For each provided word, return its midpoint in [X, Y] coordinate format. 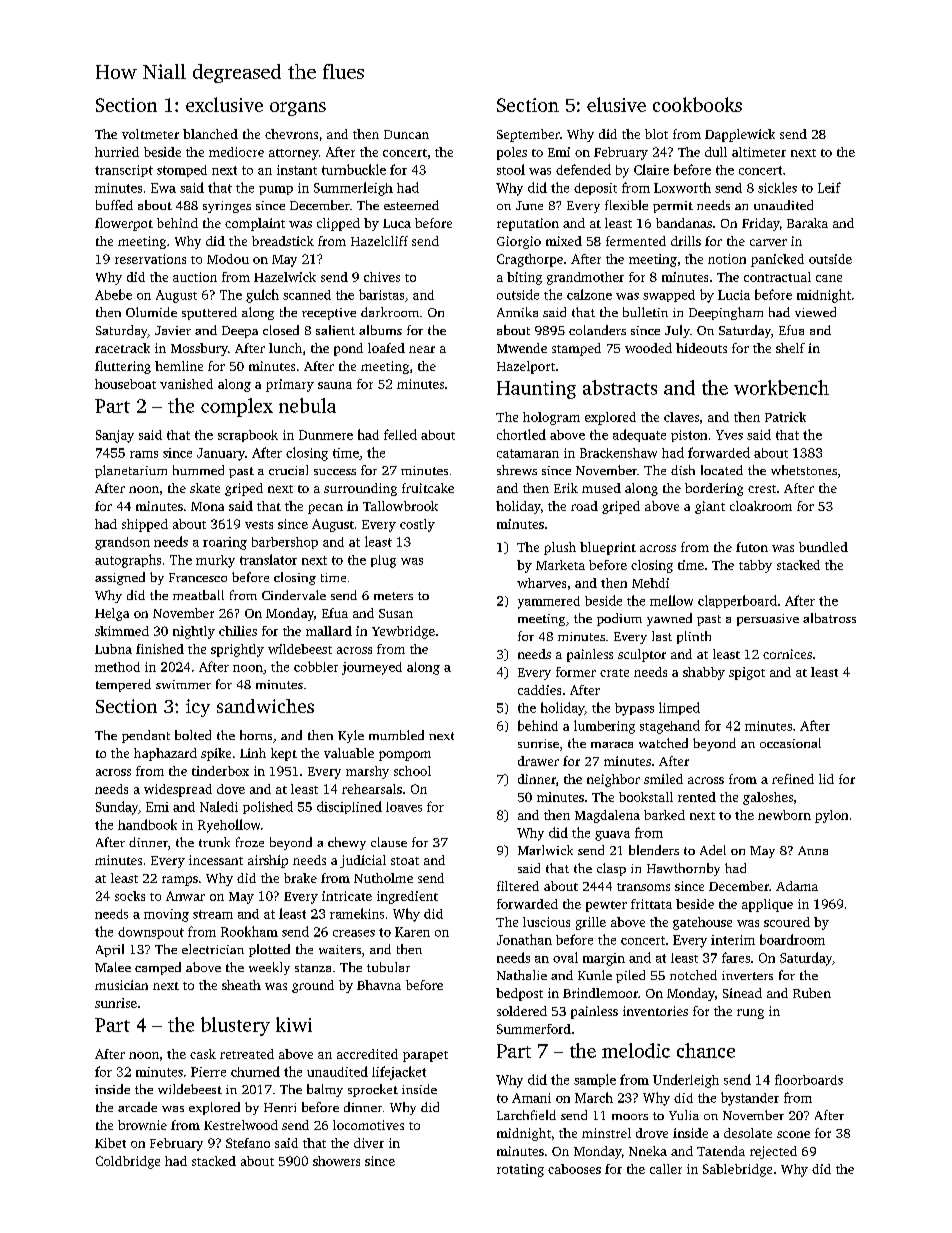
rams [144, 454]
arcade [137, 1107]
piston [689, 436]
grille [591, 923]
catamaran [528, 453]
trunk [214, 842]
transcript [124, 171]
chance [706, 1050]
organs [298, 109]
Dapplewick [740, 135]
